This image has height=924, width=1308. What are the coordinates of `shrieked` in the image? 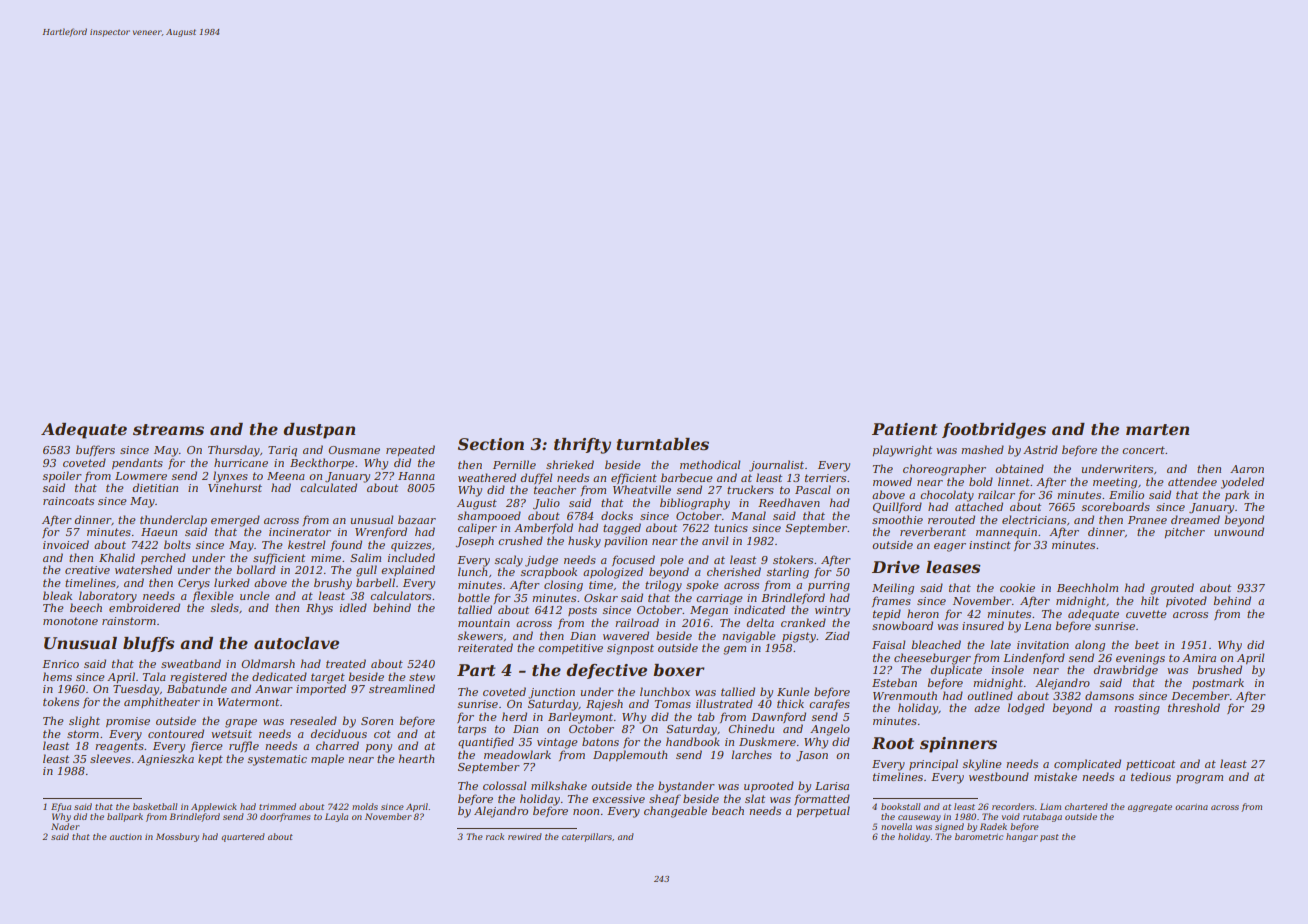 It's located at (570, 464).
